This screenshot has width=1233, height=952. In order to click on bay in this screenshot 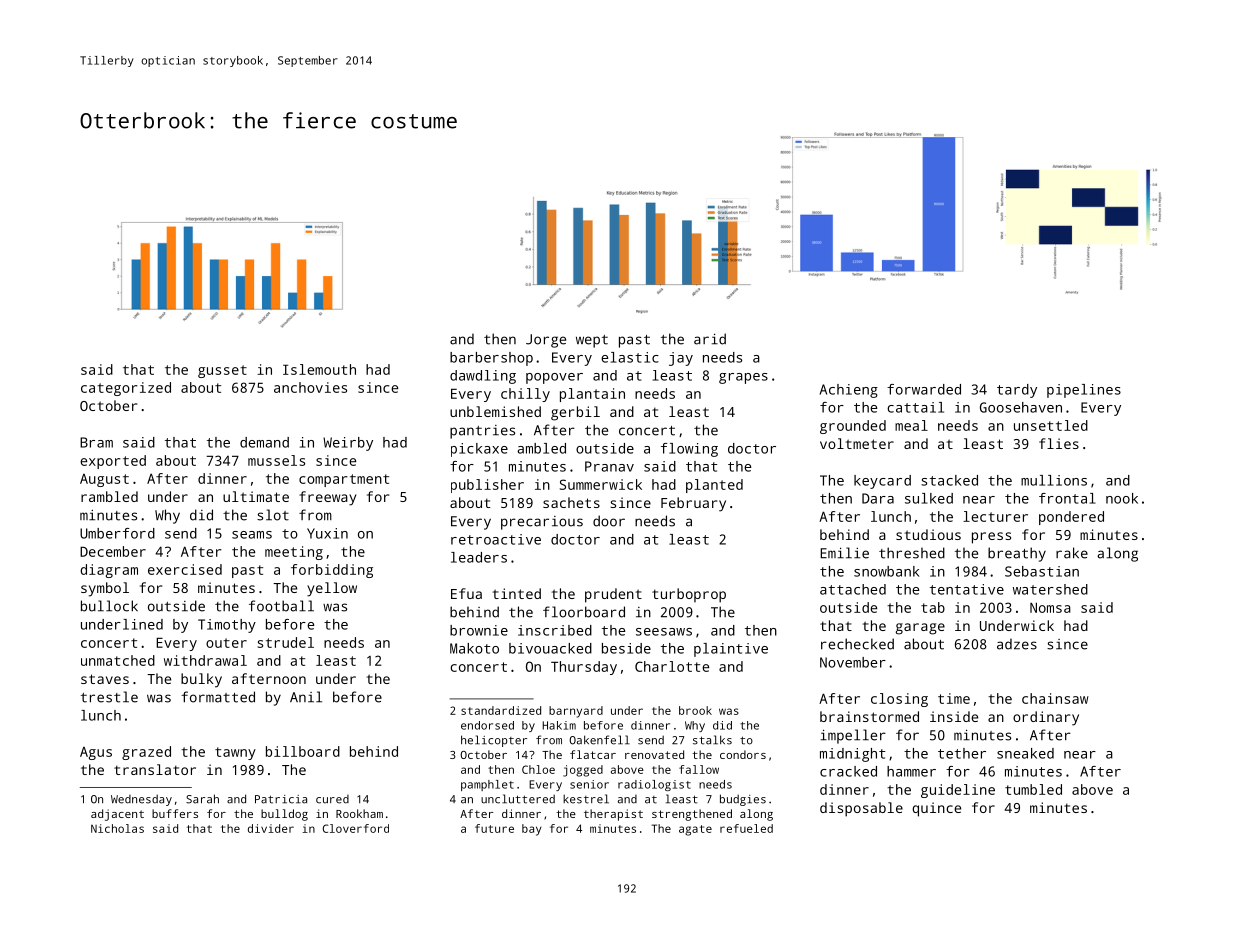, I will do `click(532, 830)`.
